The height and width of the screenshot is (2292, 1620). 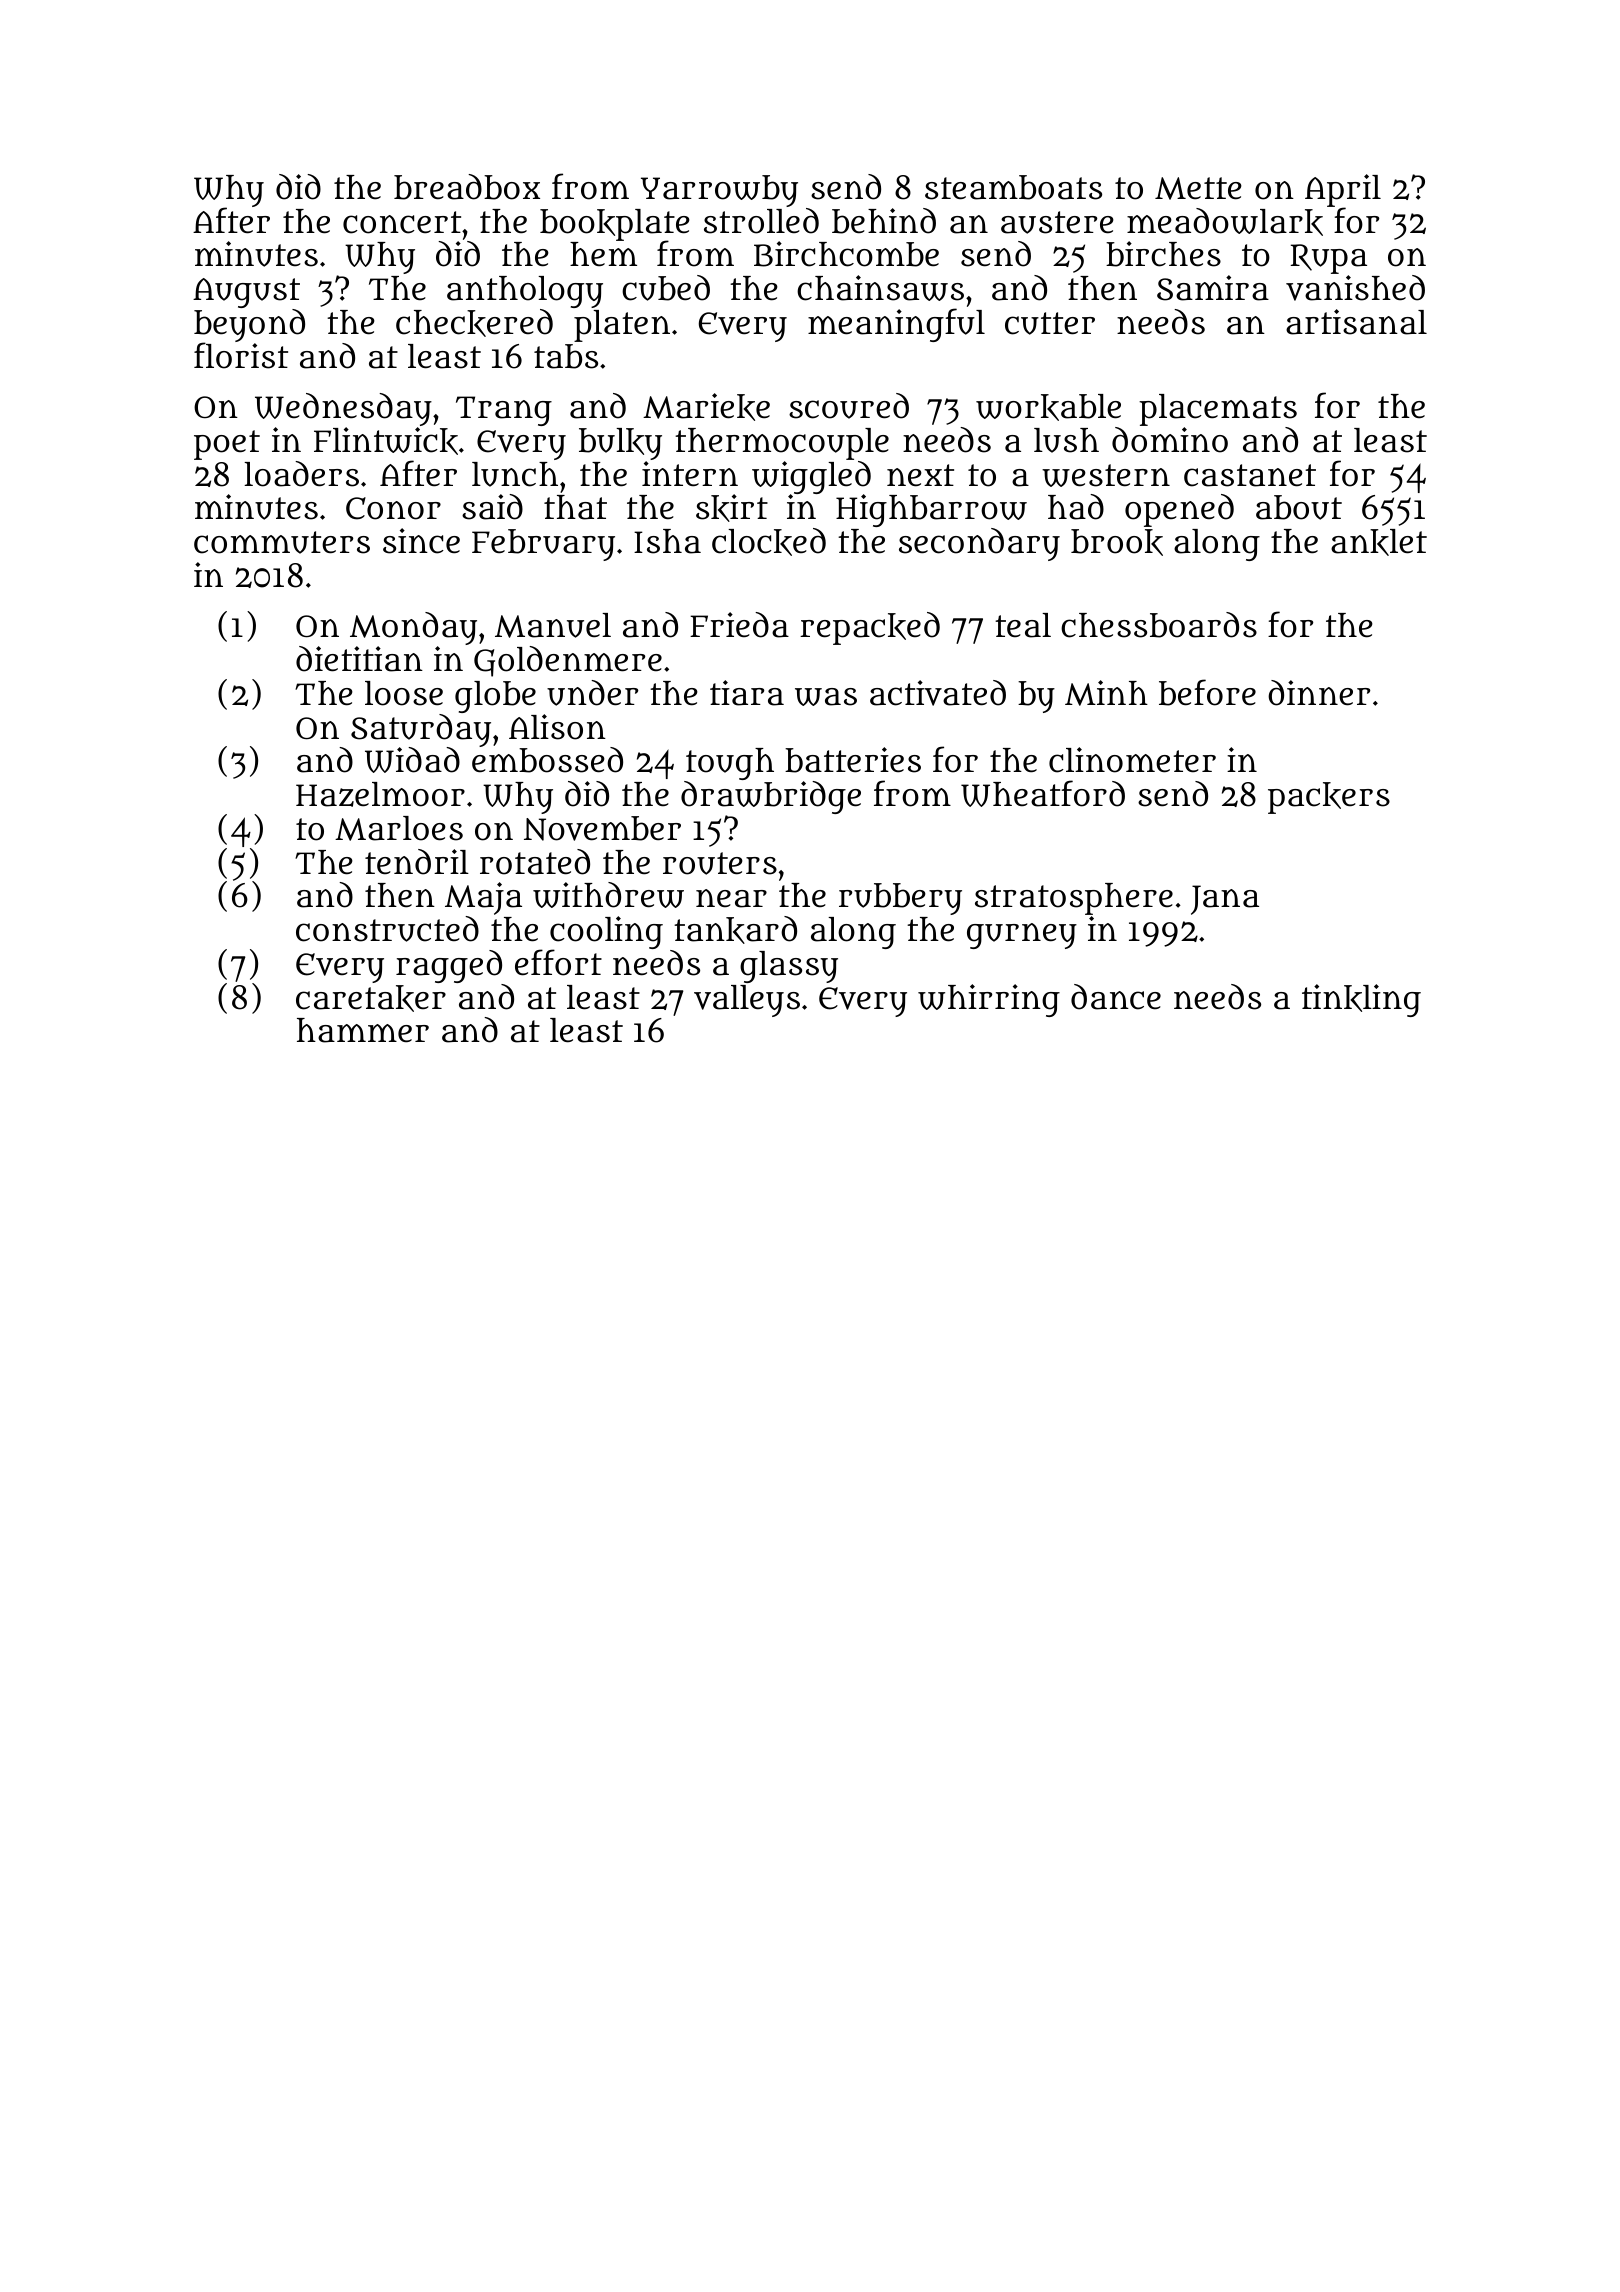 I want to click on Marloes, so click(x=399, y=828).
